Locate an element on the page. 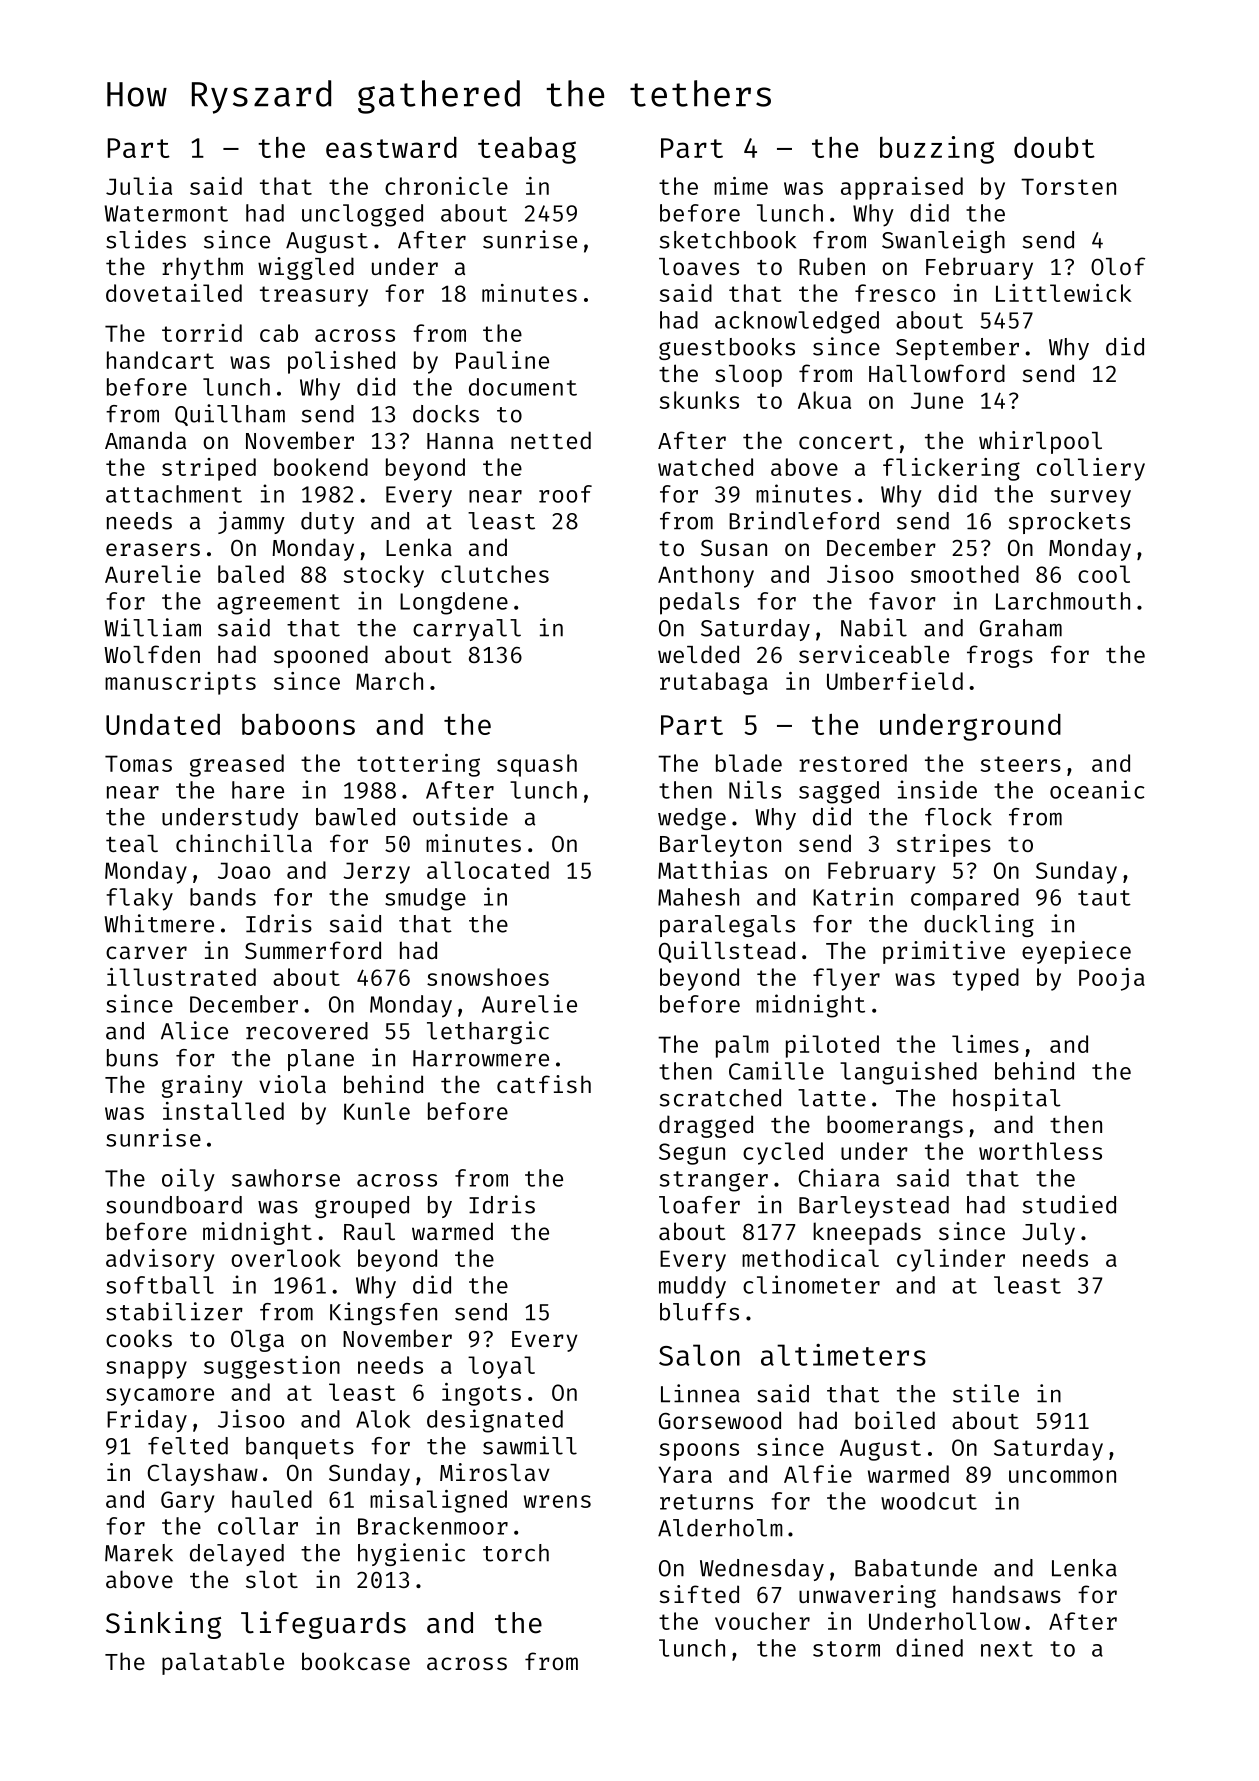  teabag is located at coordinates (527, 150).
